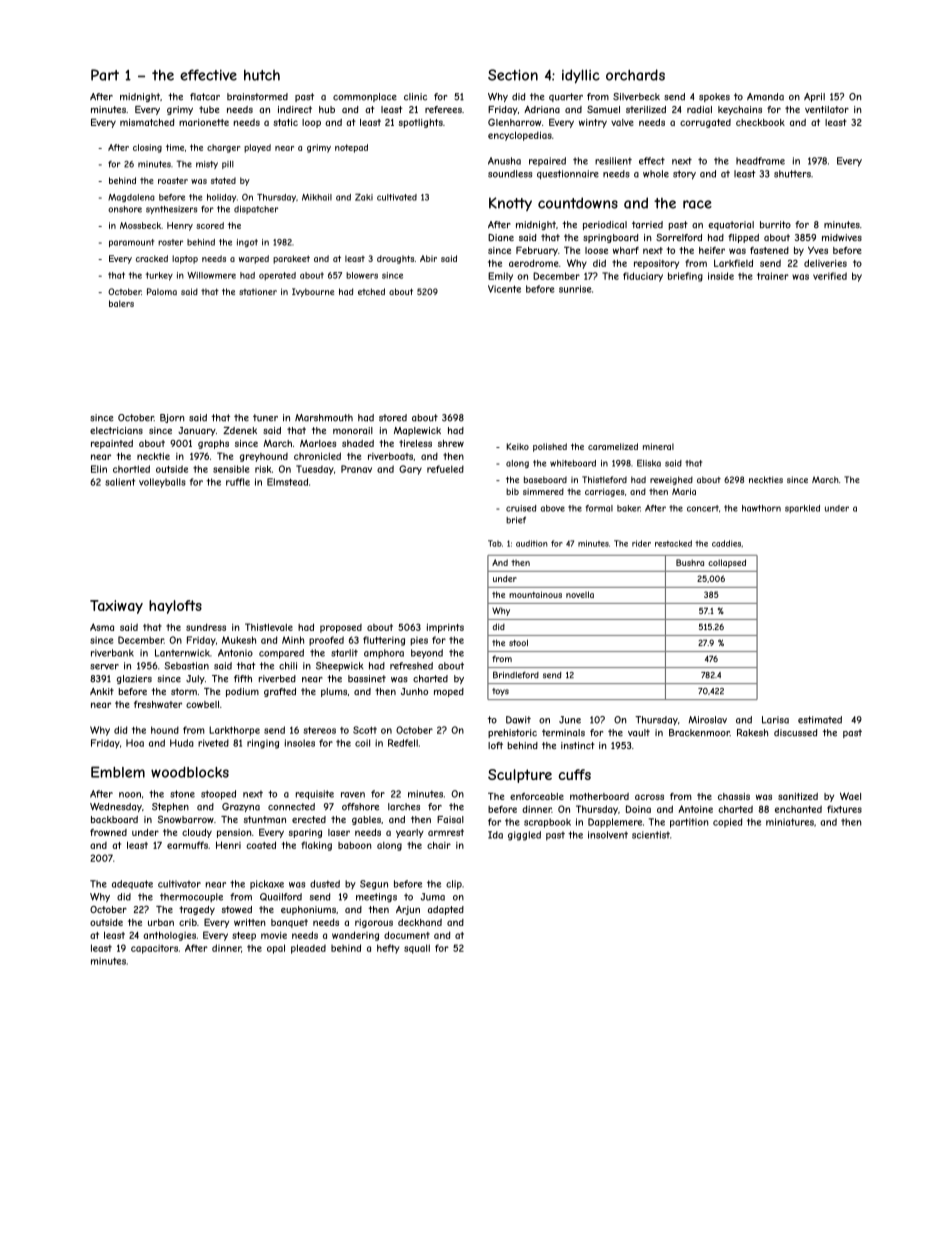 This screenshot has width=952, height=1233. I want to click on ruffle, so click(238, 482).
